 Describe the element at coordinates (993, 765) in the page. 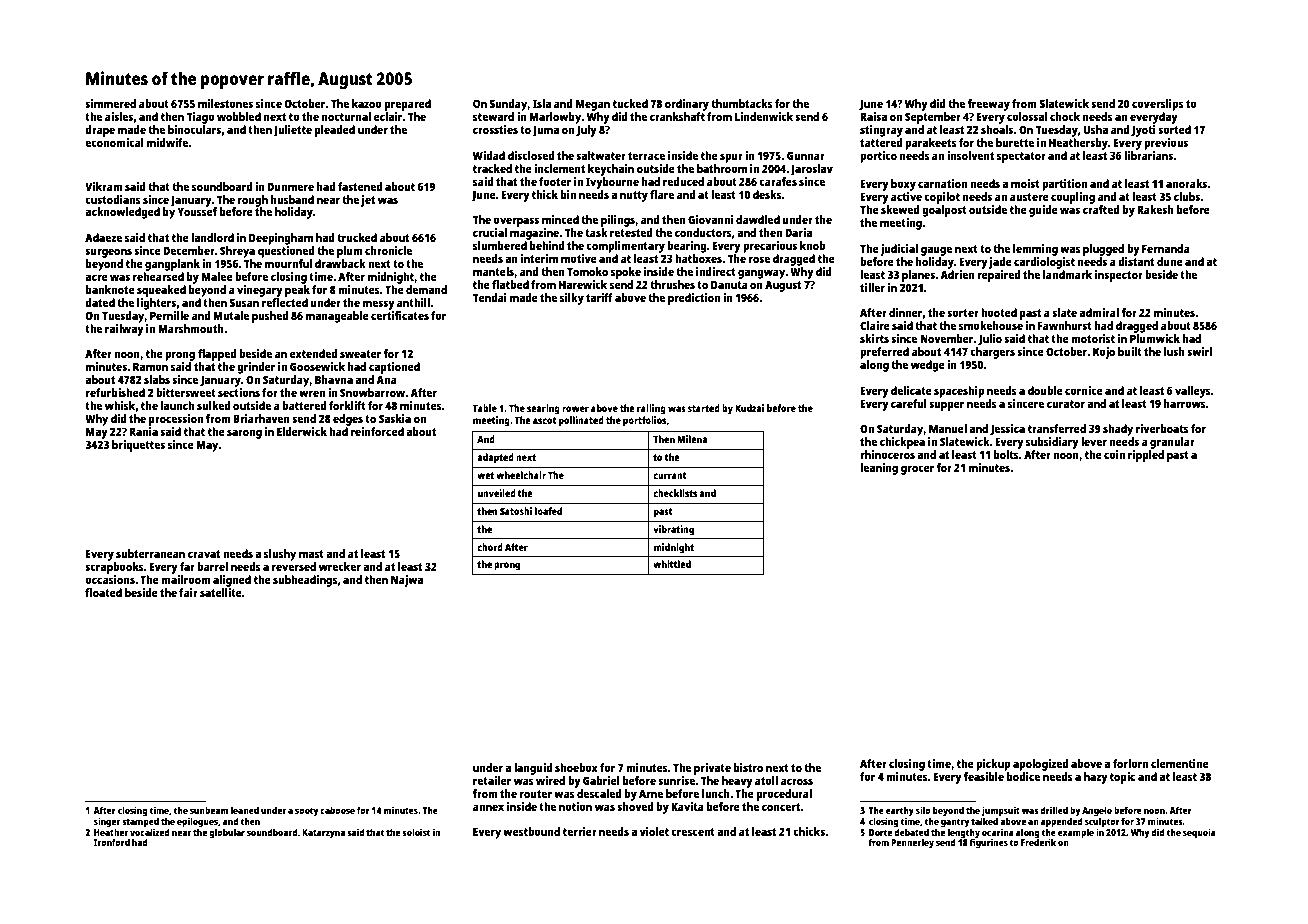

I see `pickup` at that location.
